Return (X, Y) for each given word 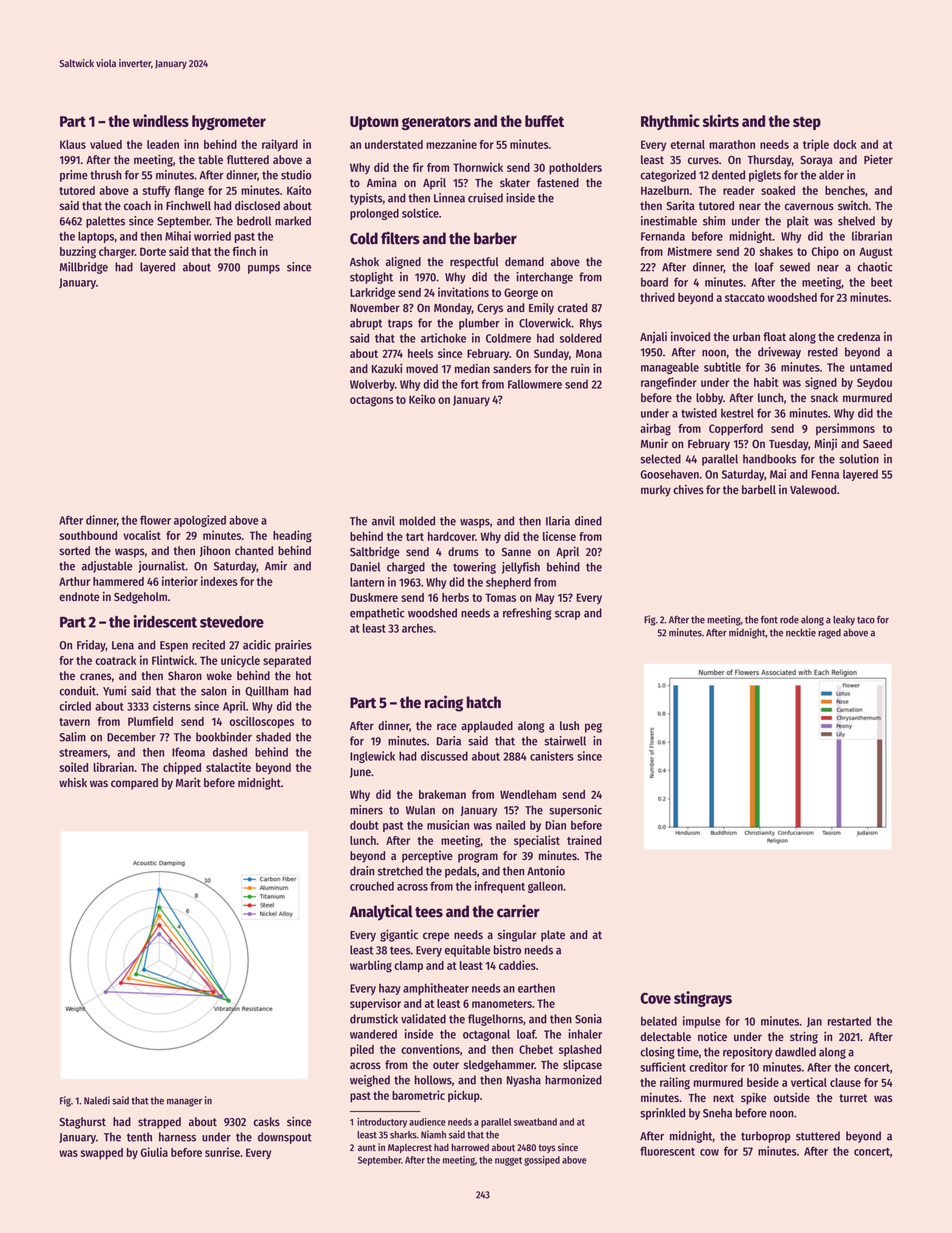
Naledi (97, 1100)
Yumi (114, 691)
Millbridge (84, 268)
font (769, 619)
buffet (544, 121)
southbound (88, 535)
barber (495, 238)
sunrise (222, 1152)
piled (362, 1050)
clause (845, 1082)
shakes (776, 251)
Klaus (73, 144)
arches (417, 628)
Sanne (516, 551)
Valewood (813, 489)
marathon (732, 144)
